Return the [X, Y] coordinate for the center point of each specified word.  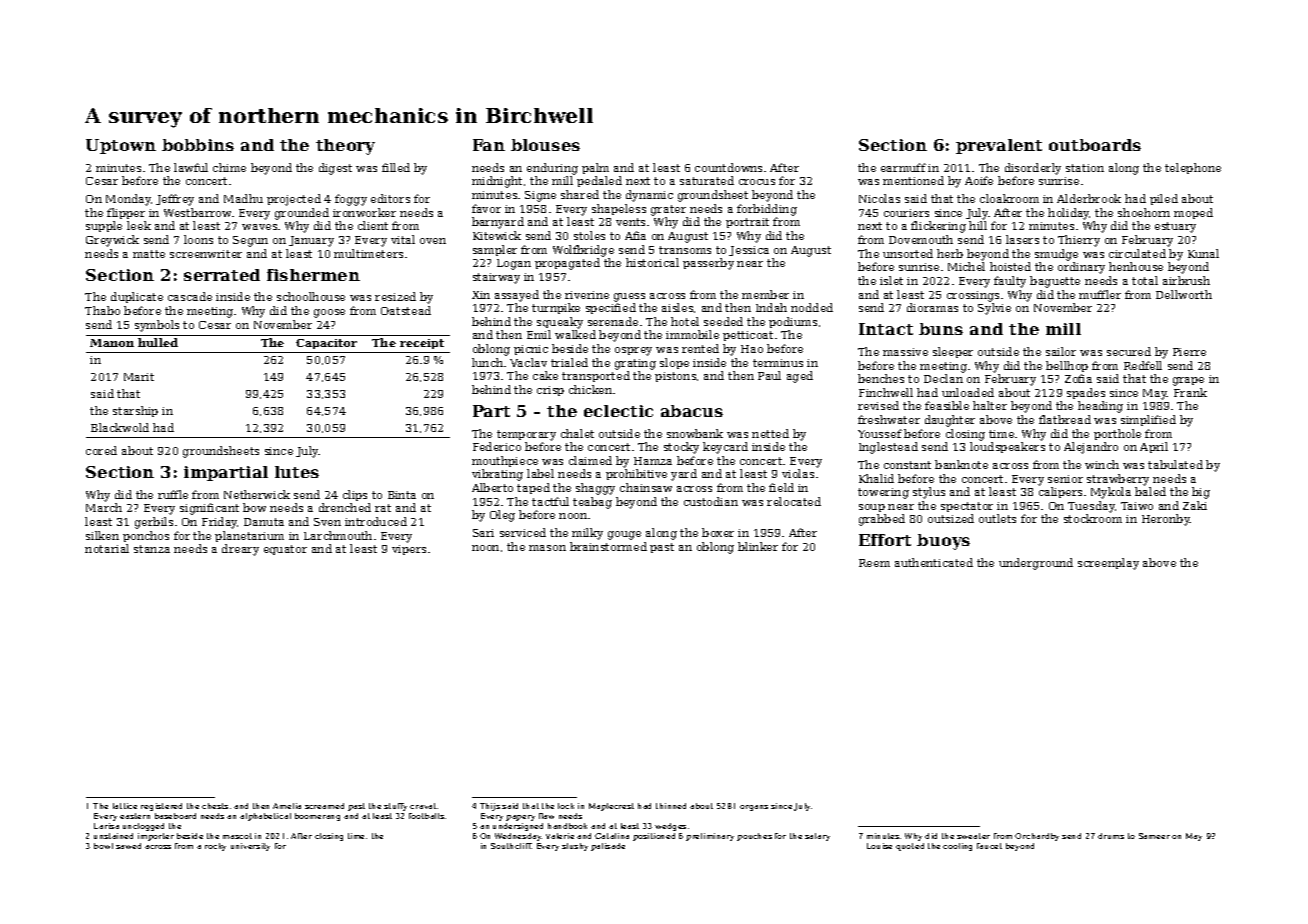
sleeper [953, 352]
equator [285, 550]
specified [611, 308]
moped [1193, 213]
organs [754, 808]
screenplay [1108, 564]
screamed [324, 806]
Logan [514, 264]
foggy [351, 200]
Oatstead [406, 310]
